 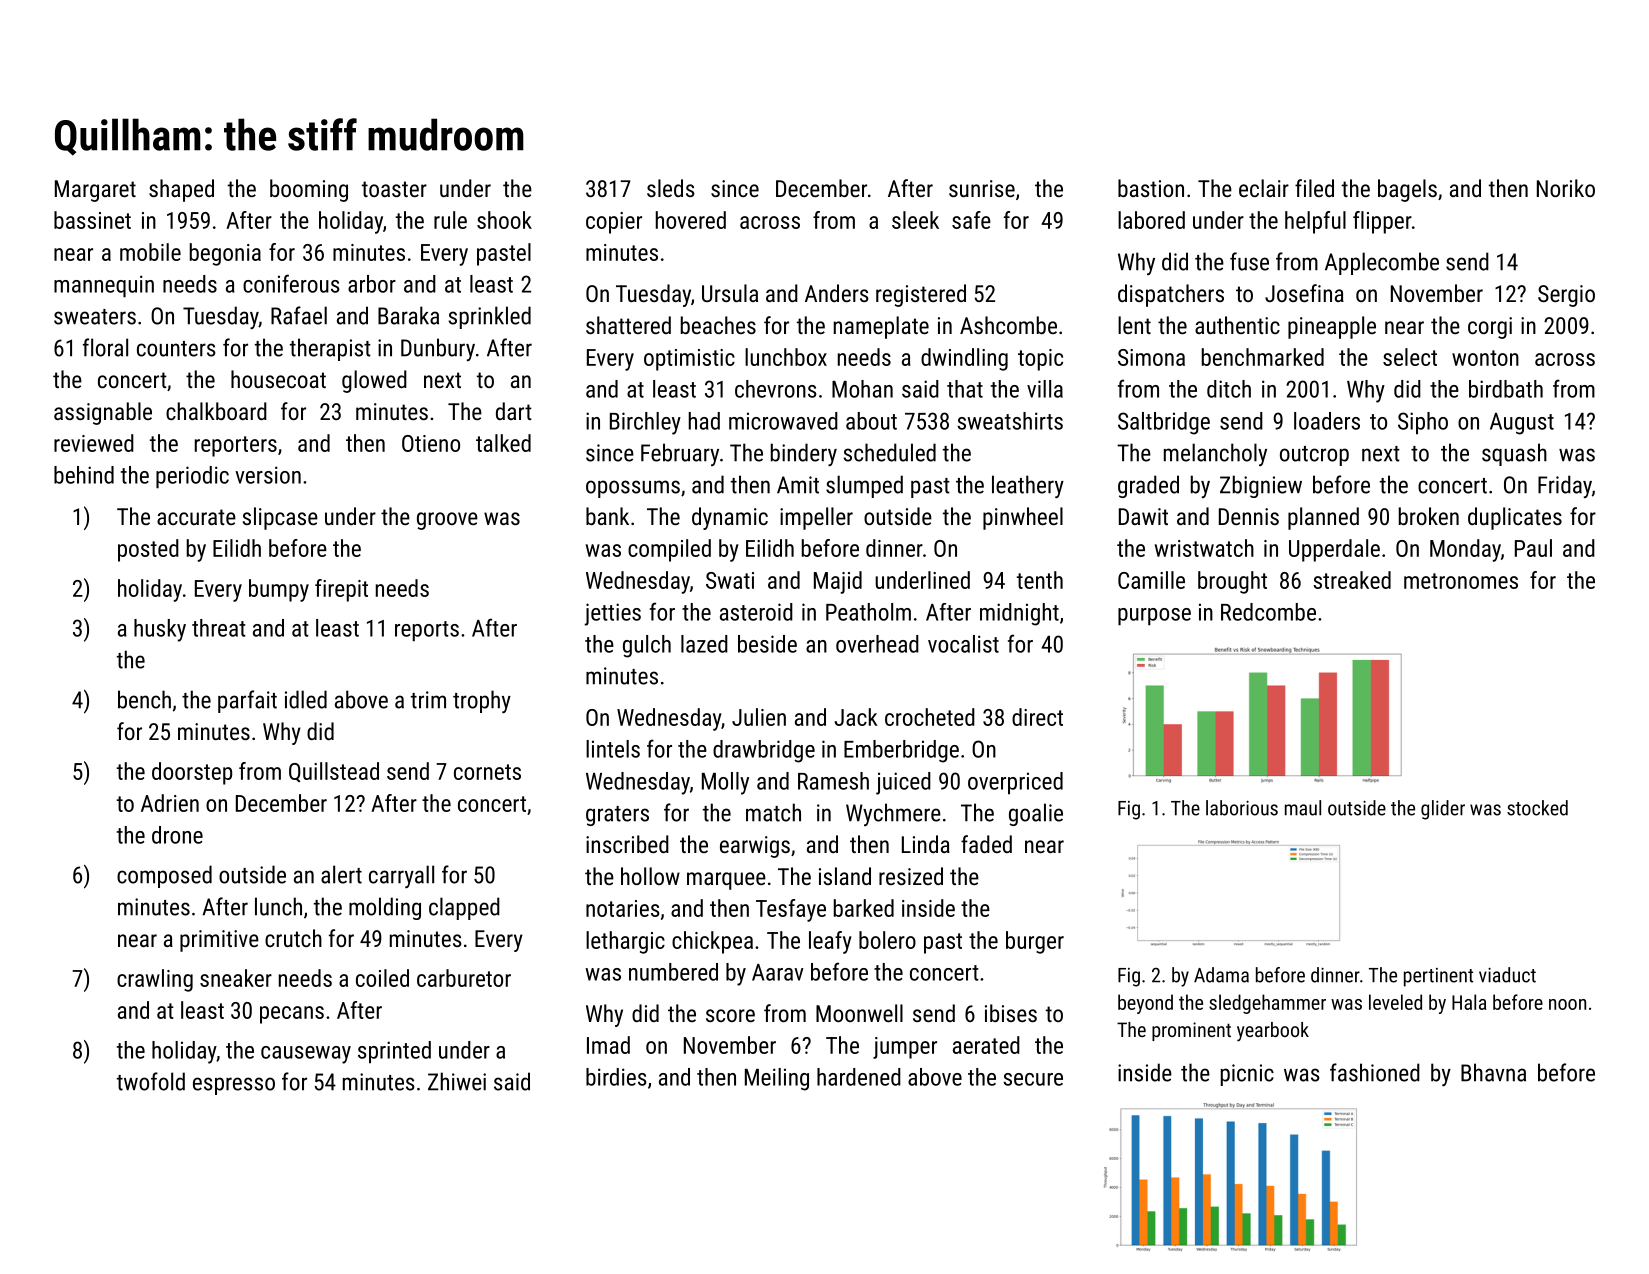 What do you see at coordinates (845, 876) in the screenshot?
I see `island` at bounding box center [845, 876].
